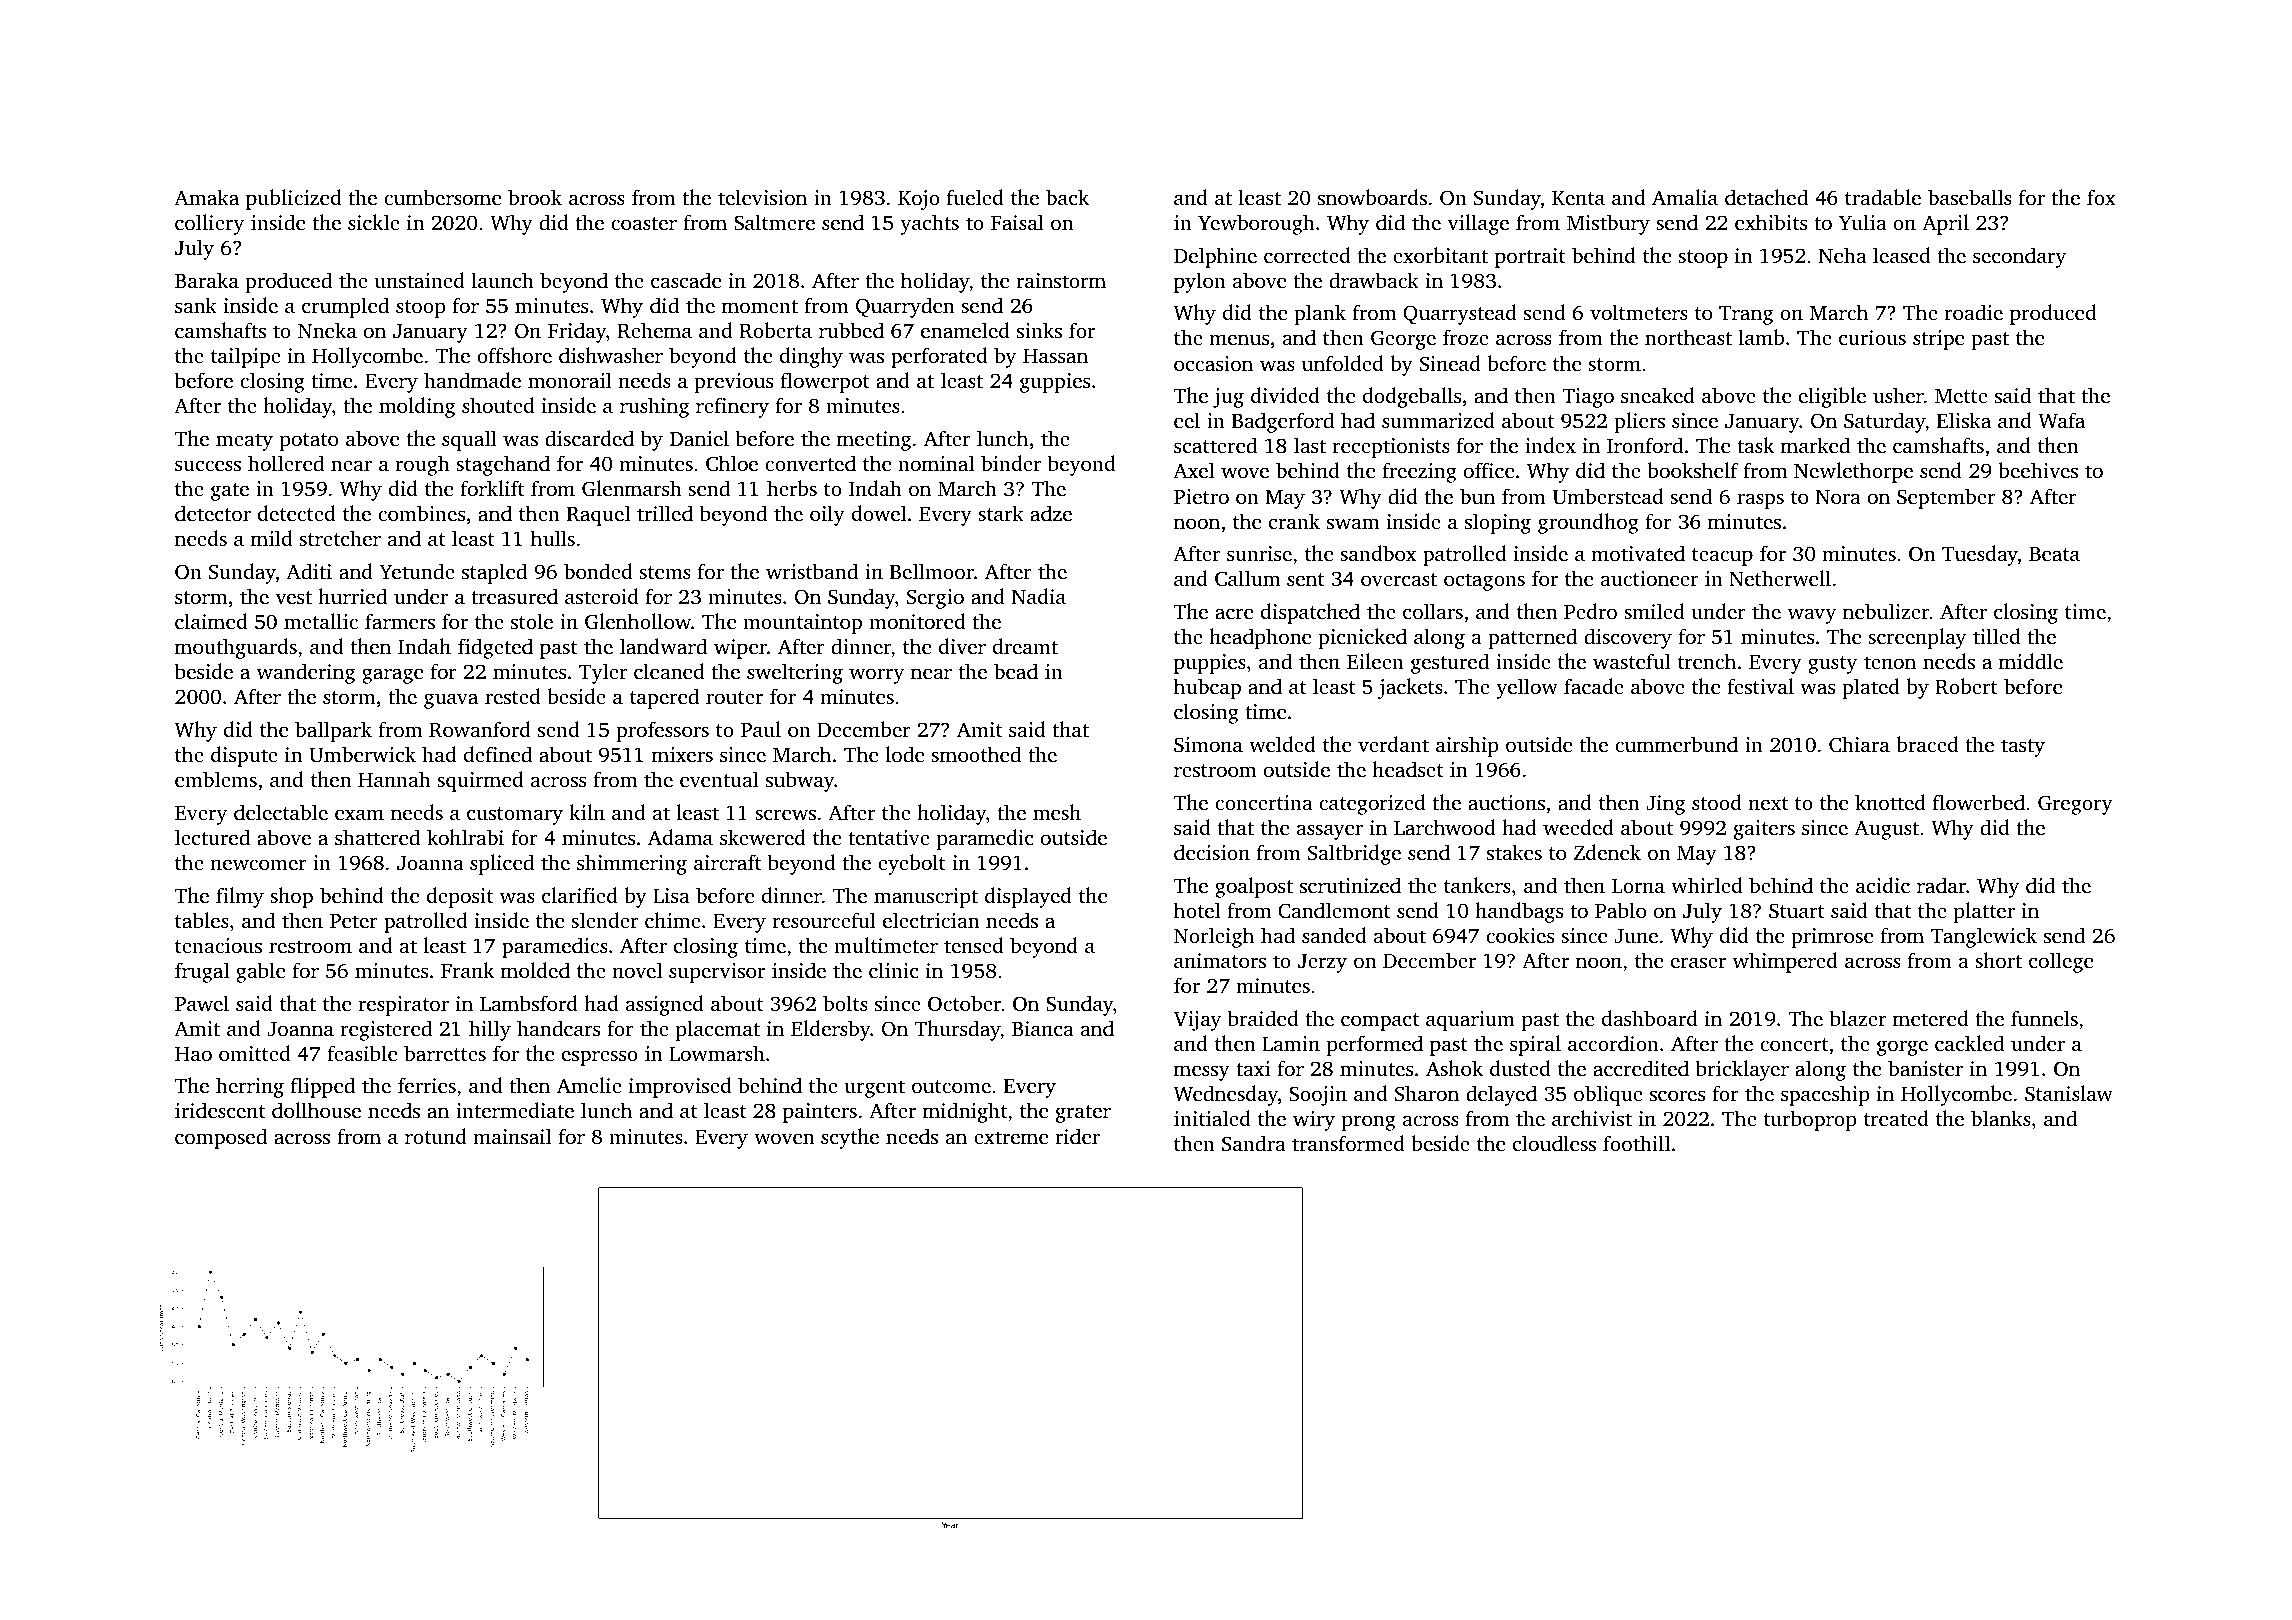 This page has width=2292, height=1620. What do you see at coordinates (1057, 812) in the page?
I see `mesh` at bounding box center [1057, 812].
